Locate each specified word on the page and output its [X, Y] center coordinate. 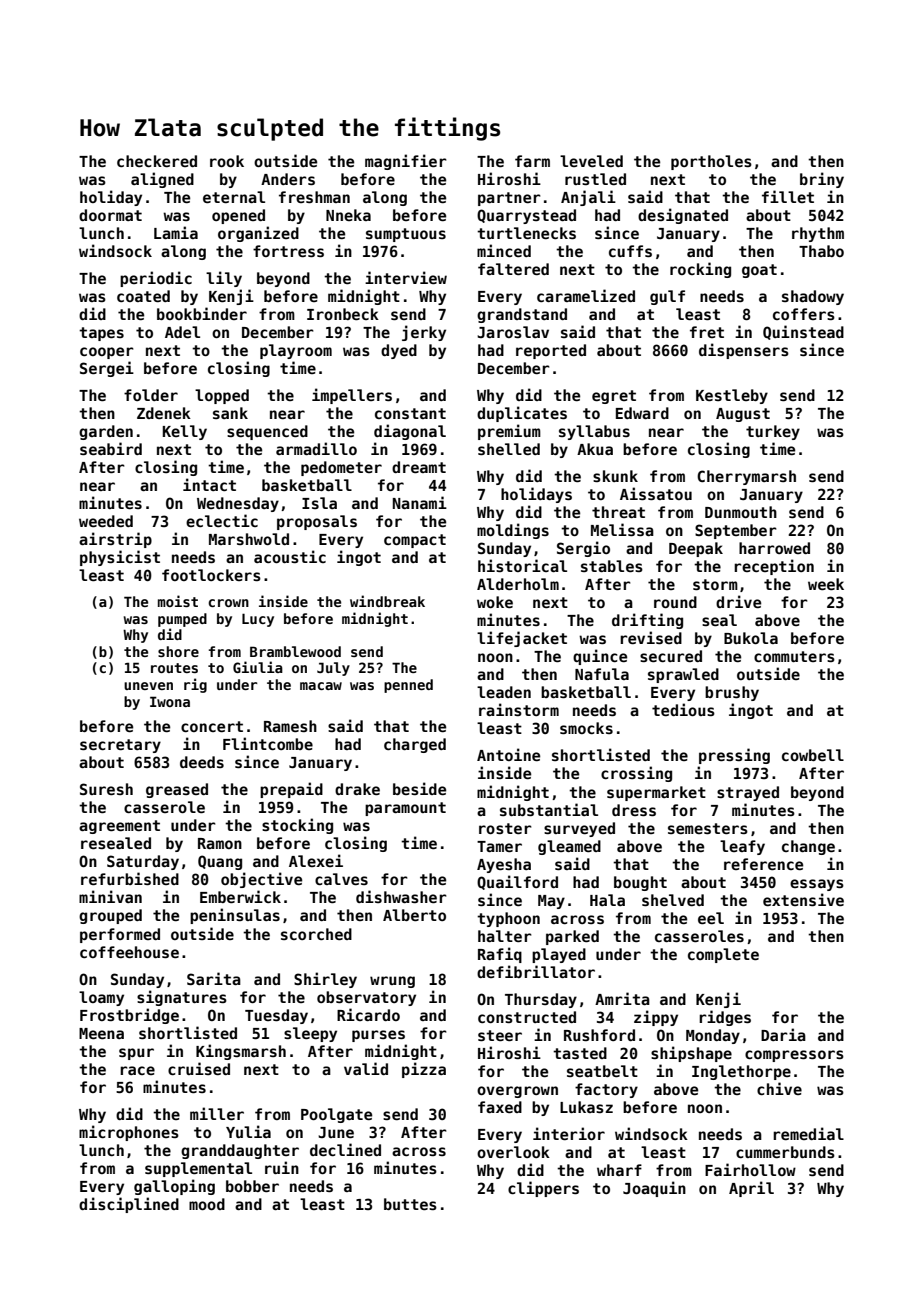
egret [614, 397]
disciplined [129, 1205]
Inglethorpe [741, 1072]
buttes [410, 1204]
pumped [182, 620]
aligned [162, 180]
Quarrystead [526, 216]
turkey [773, 432]
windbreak [387, 601]
